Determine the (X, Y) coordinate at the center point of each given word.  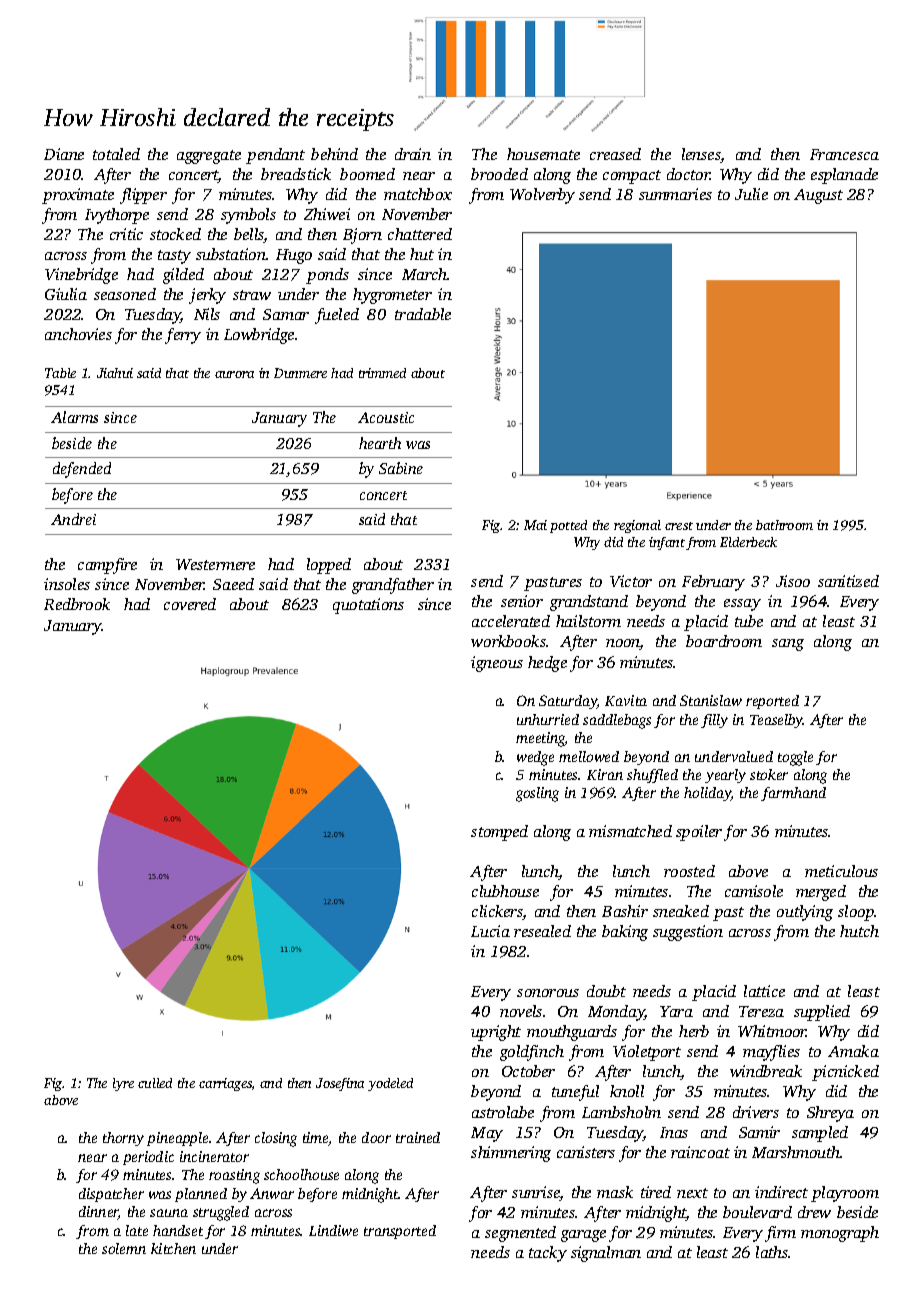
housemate (543, 154)
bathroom (784, 525)
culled (155, 1083)
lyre (123, 1084)
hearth (380, 443)
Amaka (853, 1051)
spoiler (699, 833)
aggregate (209, 157)
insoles (67, 584)
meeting (540, 739)
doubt (606, 991)
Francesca (844, 154)
